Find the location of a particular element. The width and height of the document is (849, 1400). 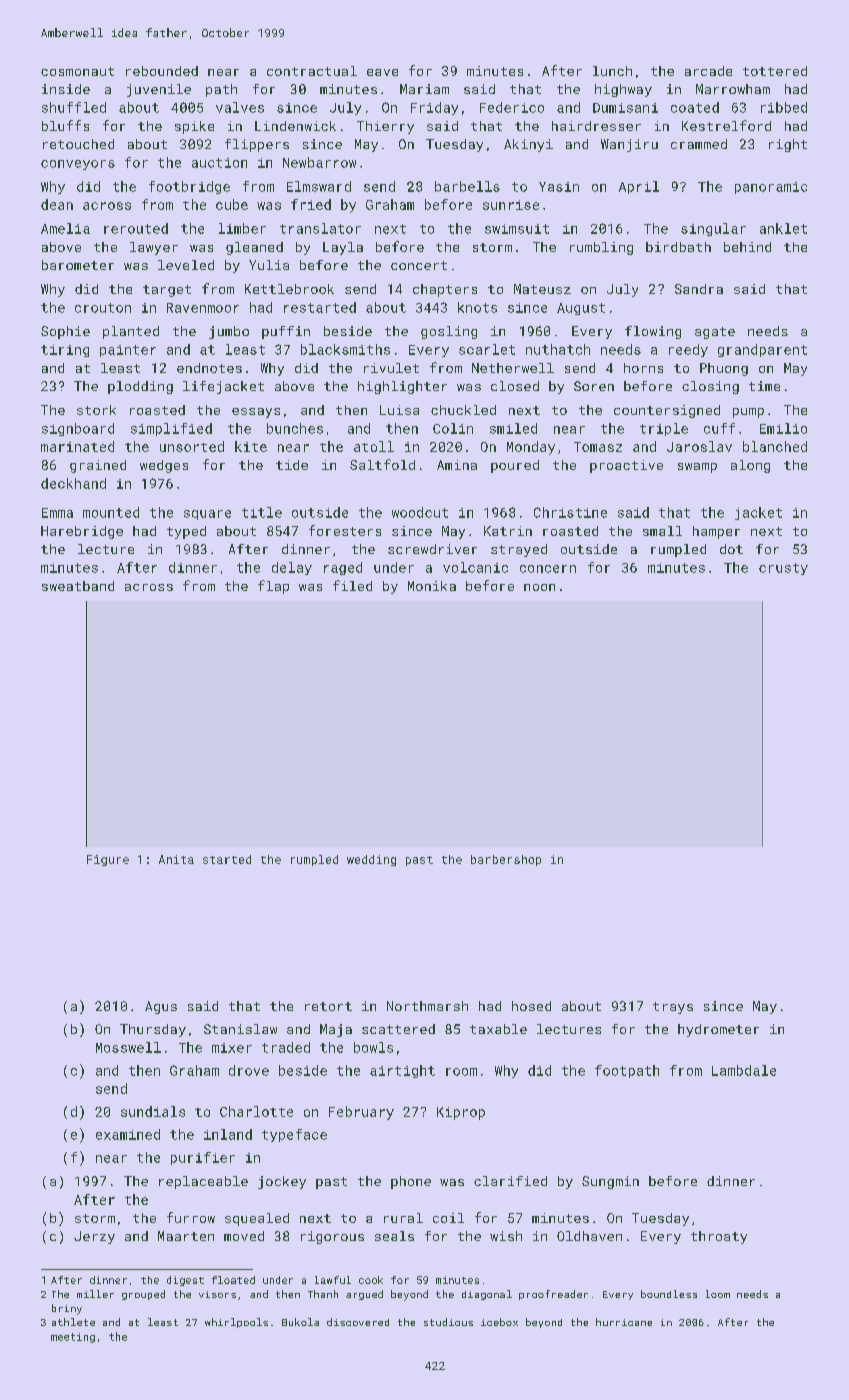

grandparent is located at coordinates (762, 350).
